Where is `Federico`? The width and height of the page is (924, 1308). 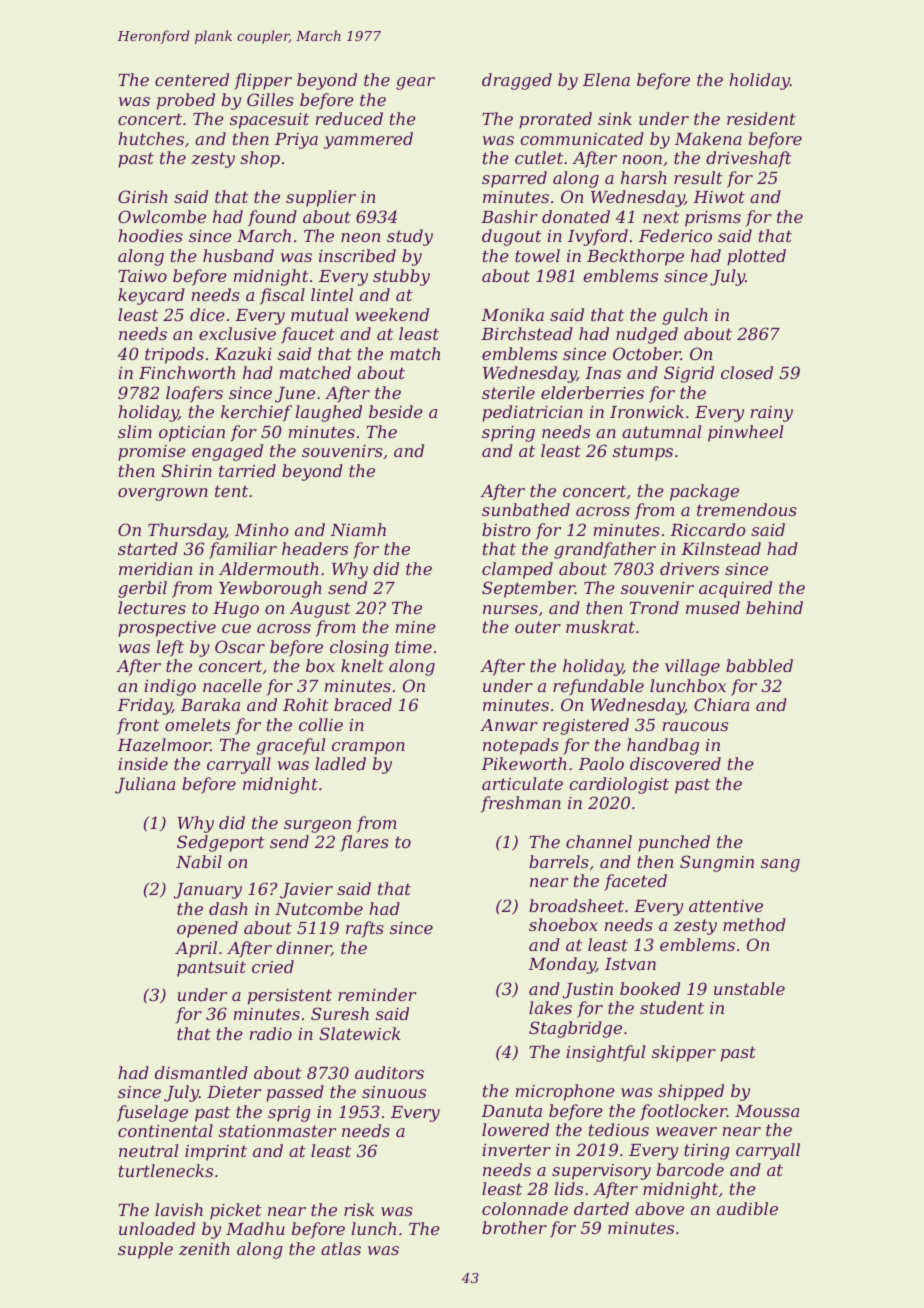
Federico is located at coordinates (675, 235).
